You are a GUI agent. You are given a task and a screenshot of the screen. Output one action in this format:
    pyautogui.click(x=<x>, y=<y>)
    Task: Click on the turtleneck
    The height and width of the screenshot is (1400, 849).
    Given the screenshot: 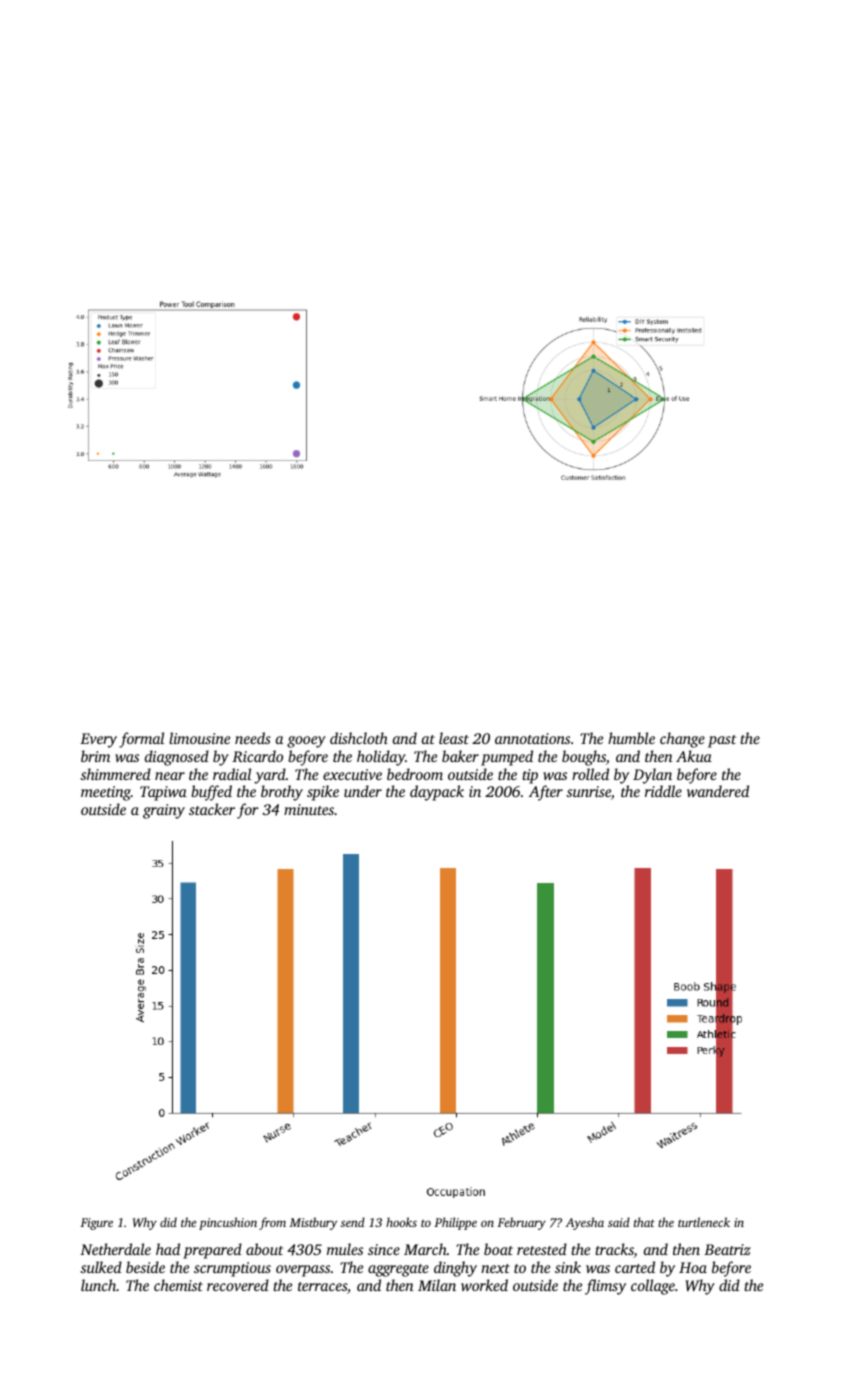 What is the action you would take?
    pyautogui.click(x=704, y=1222)
